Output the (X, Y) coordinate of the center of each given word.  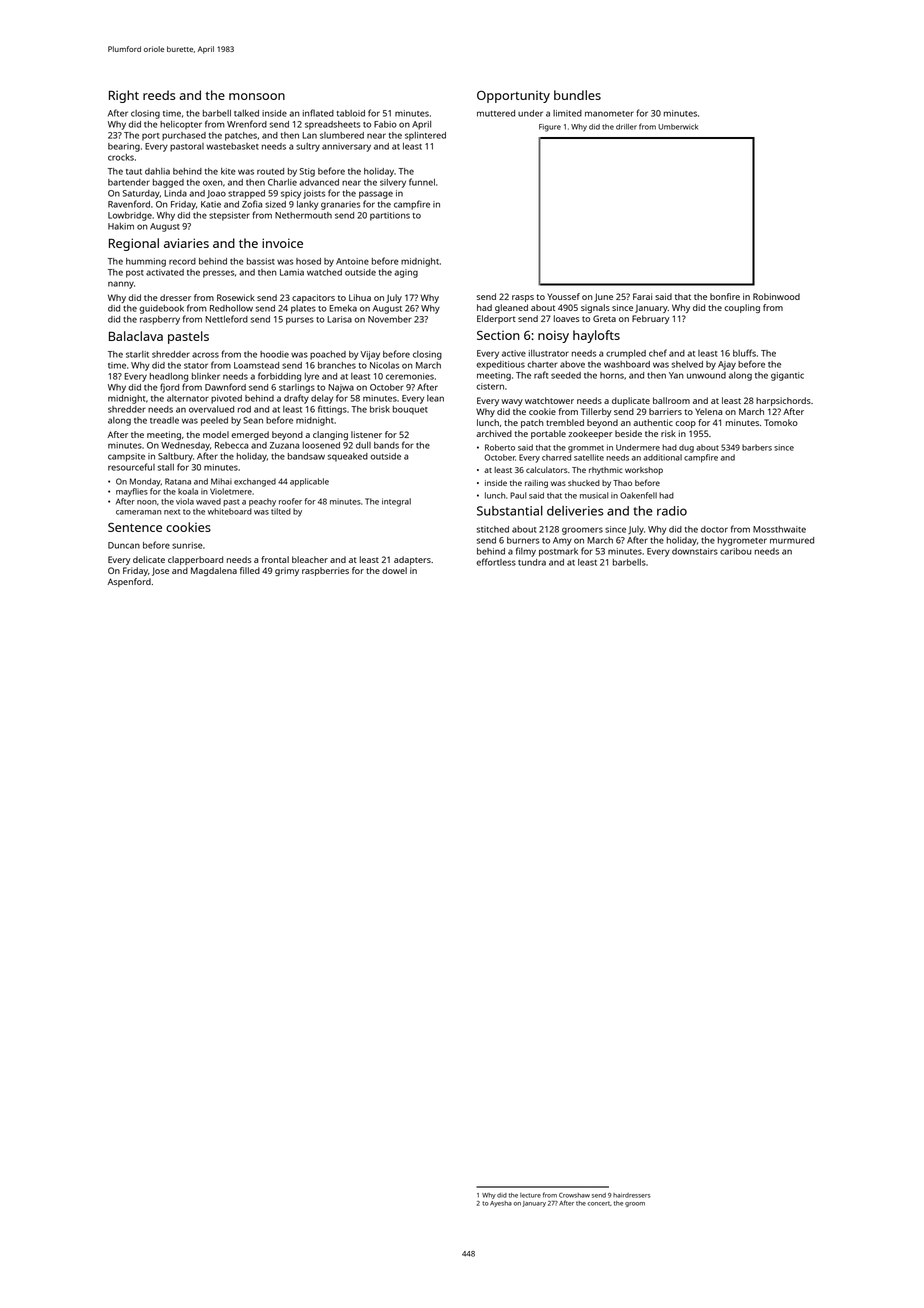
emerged (250, 435)
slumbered (342, 135)
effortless (496, 562)
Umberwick (678, 127)
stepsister (229, 216)
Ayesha (501, 1204)
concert (598, 1203)
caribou (735, 551)
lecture (530, 1195)
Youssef (563, 296)
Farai (642, 296)
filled (250, 570)
